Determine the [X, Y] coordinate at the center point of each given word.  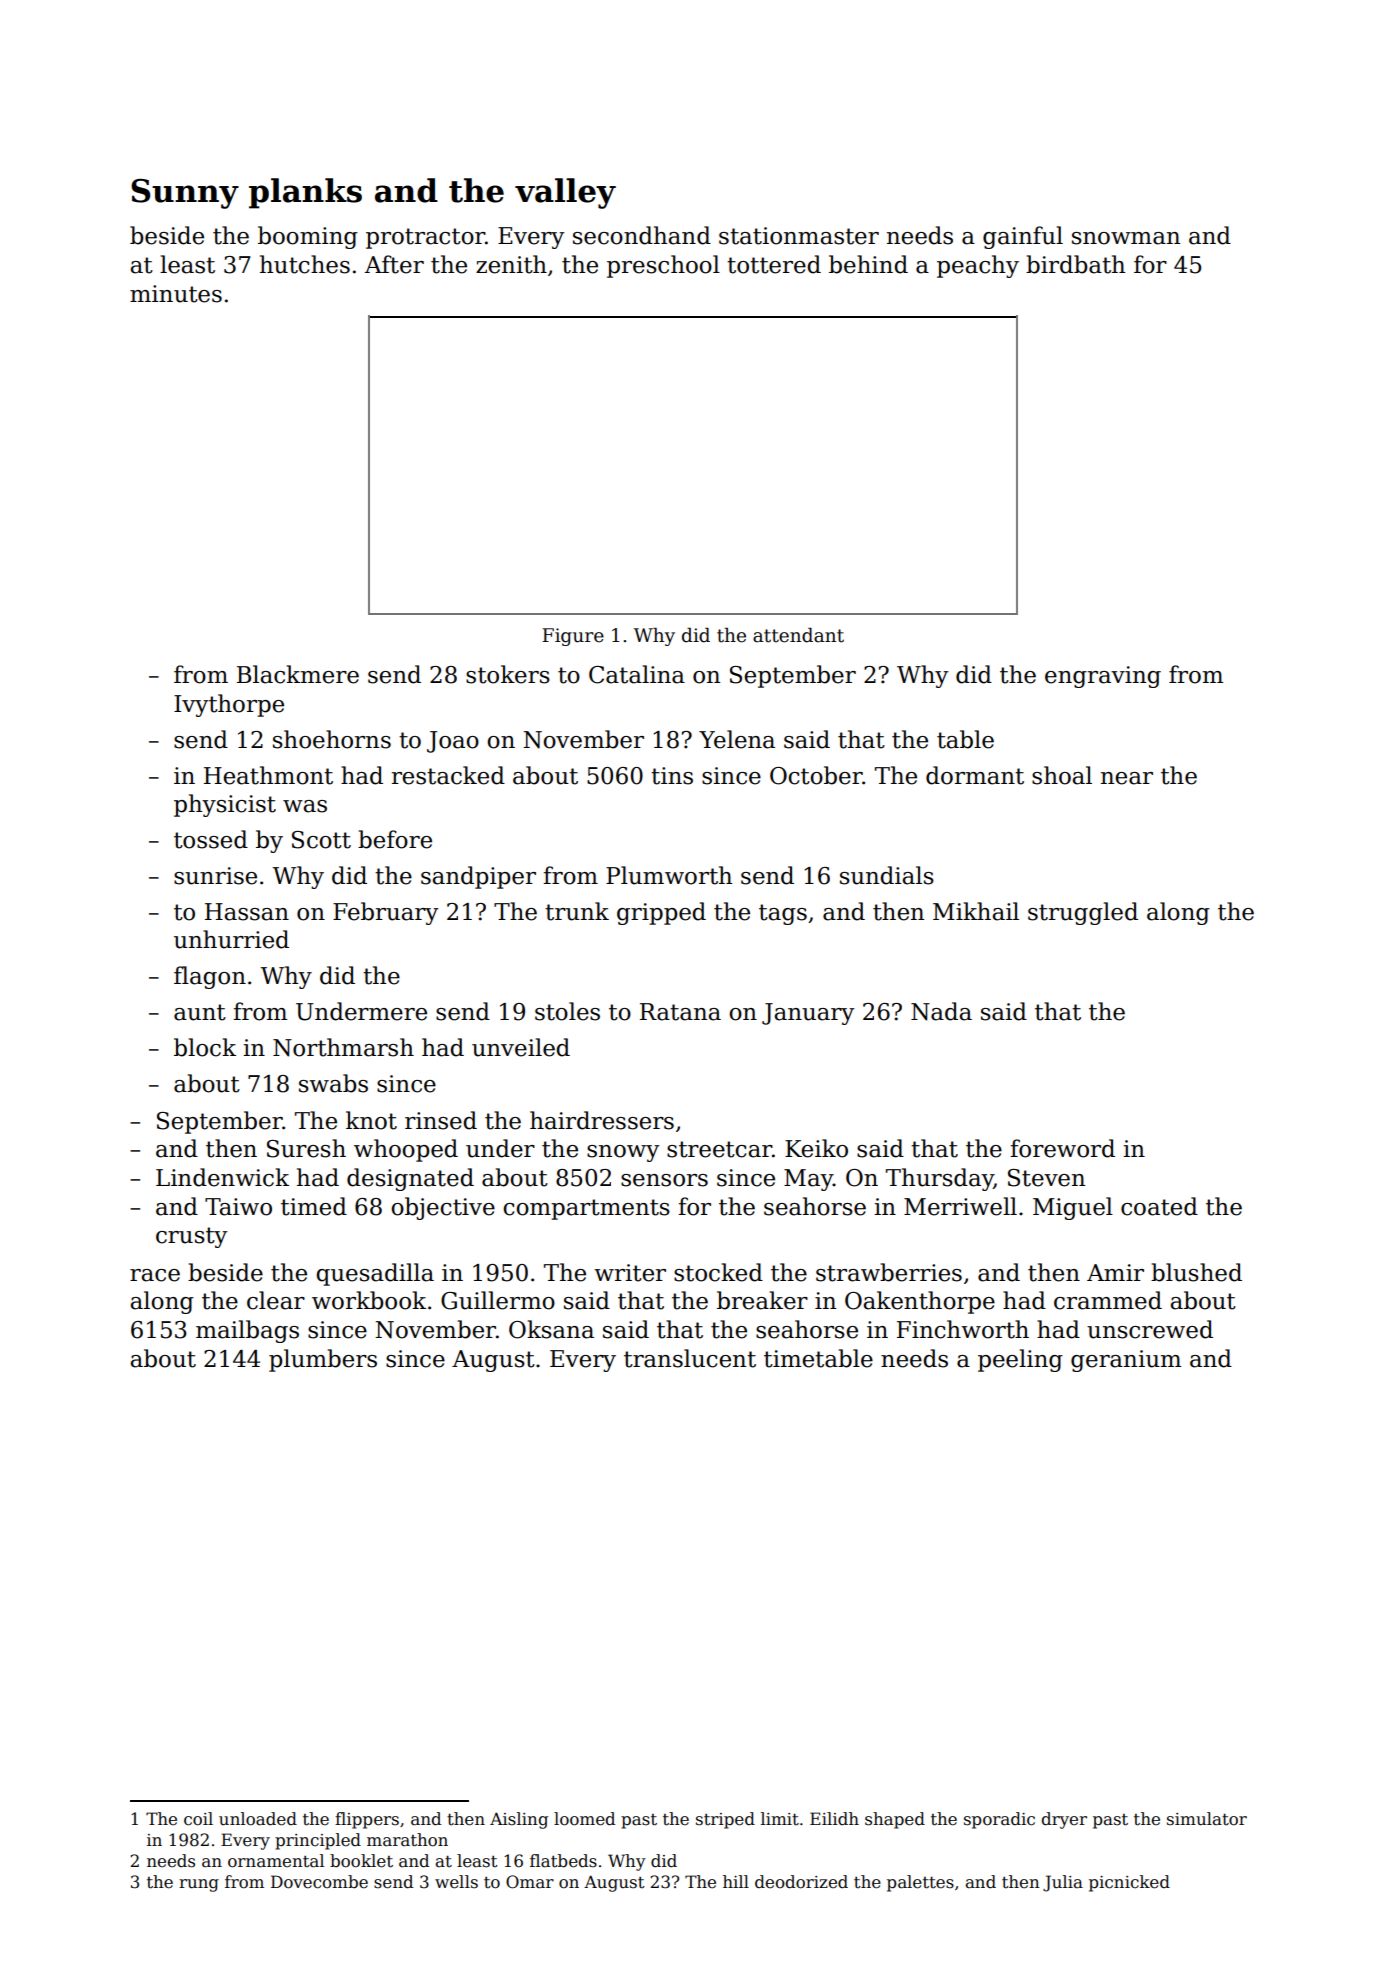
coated [1159, 1206]
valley [565, 193]
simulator [1207, 1819]
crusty [191, 1237]
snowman [1126, 238]
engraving [1103, 677]
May [808, 1180]
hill [736, 1881]
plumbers [323, 1360]
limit [780, 1819]
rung [199, 1885]
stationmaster [799, 236]
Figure [573, 637]
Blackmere [298, 674]
